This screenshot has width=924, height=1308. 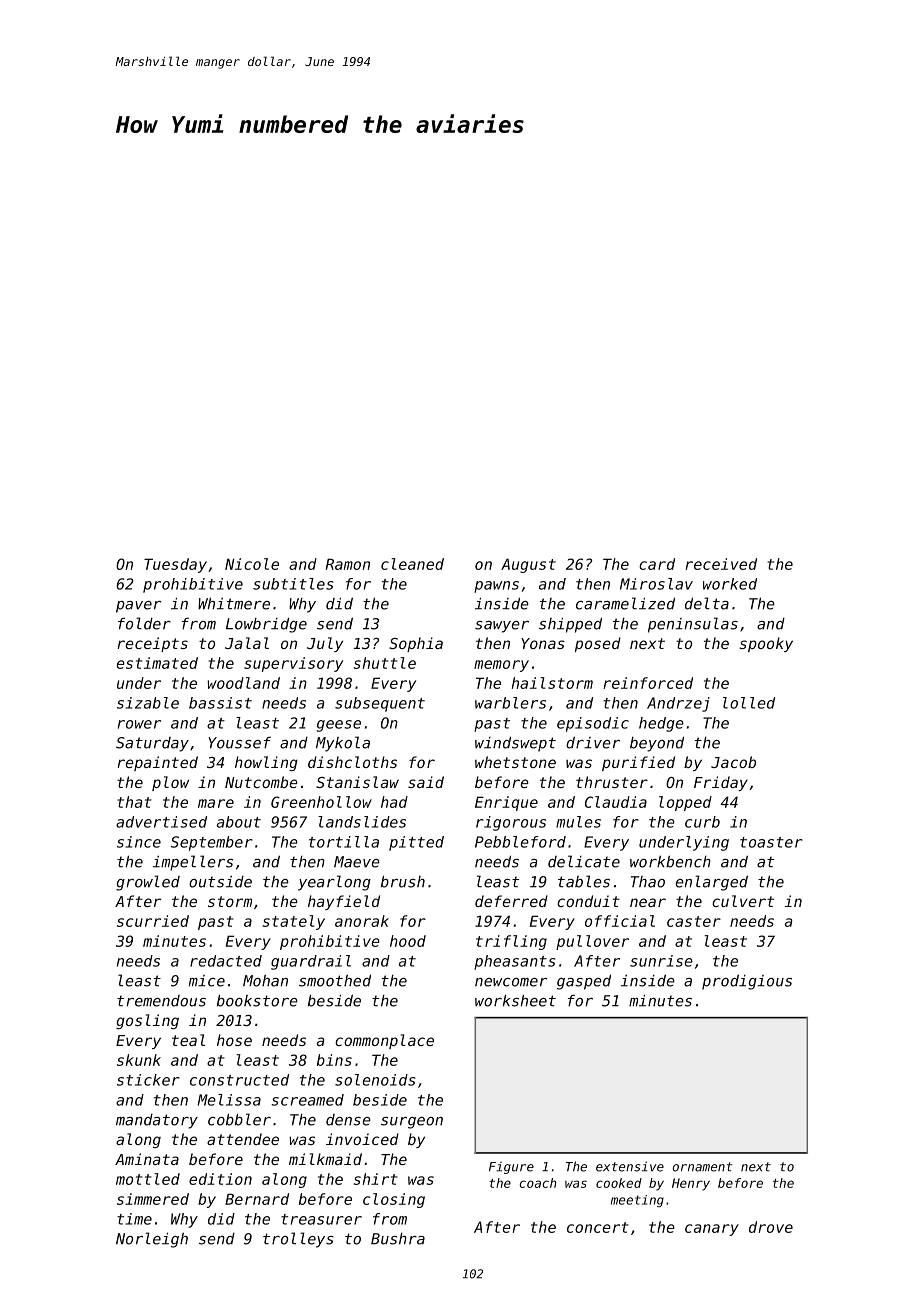 I want to click on ornament, so click(x=703, y=1167).
